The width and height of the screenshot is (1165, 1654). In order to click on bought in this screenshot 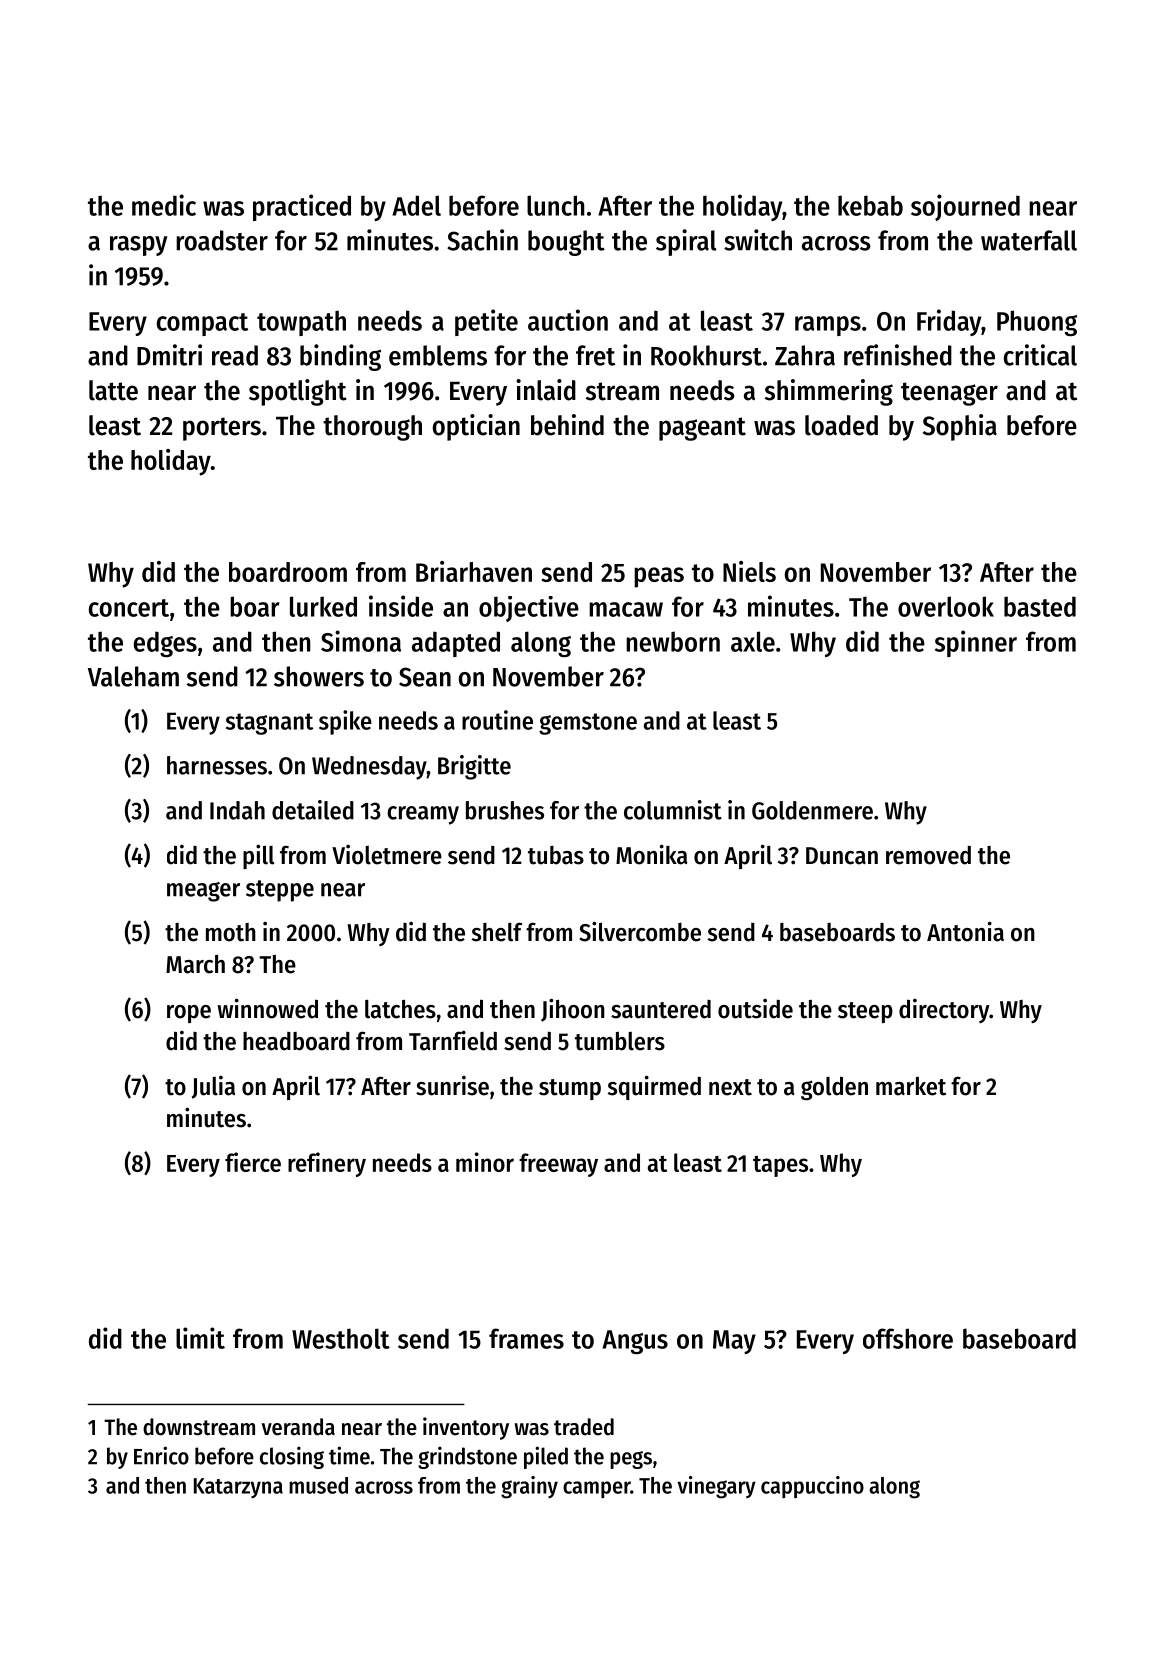, I will do `click(566, 243)`.
